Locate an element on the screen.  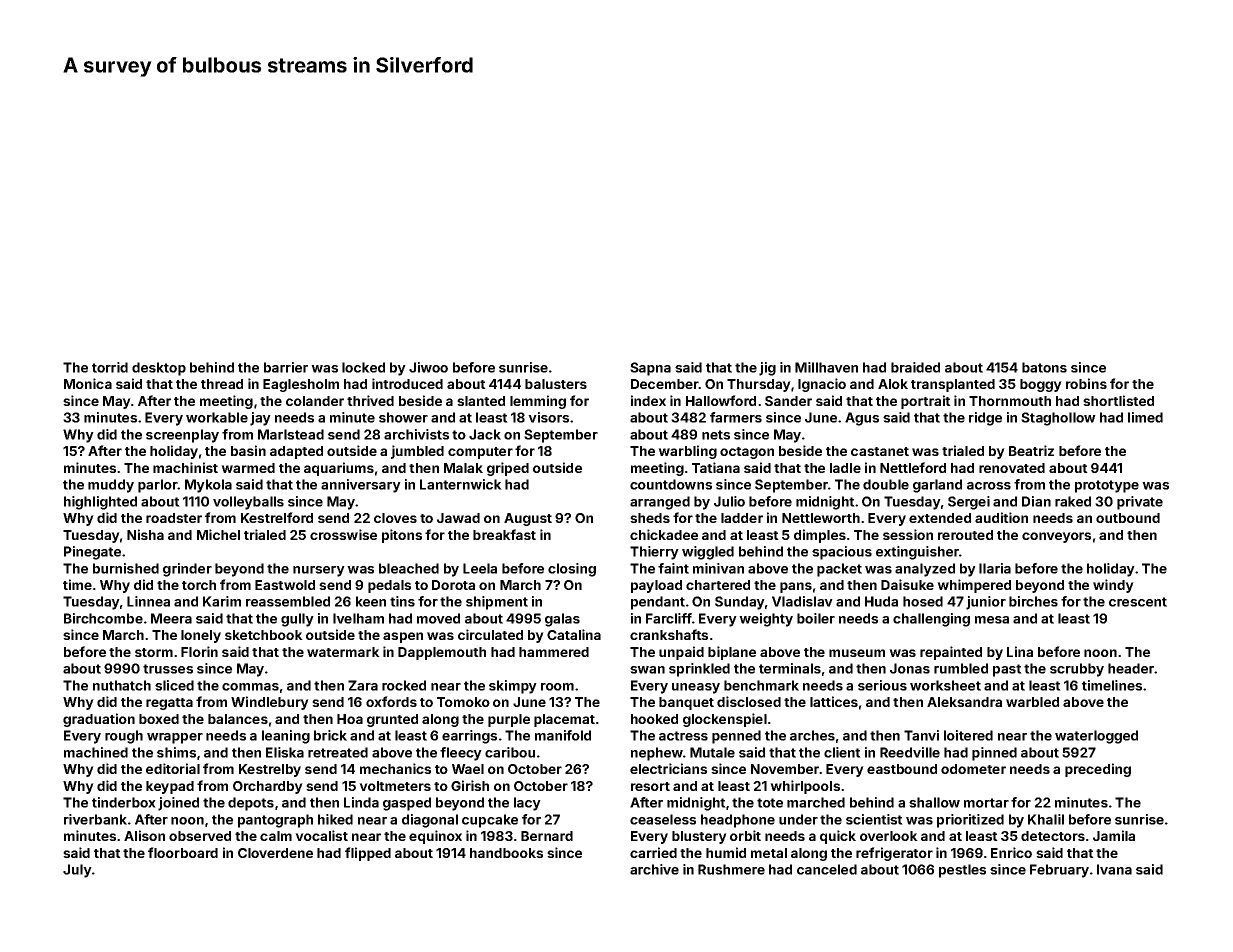
Linnea is located at coordinates (148, 601).
